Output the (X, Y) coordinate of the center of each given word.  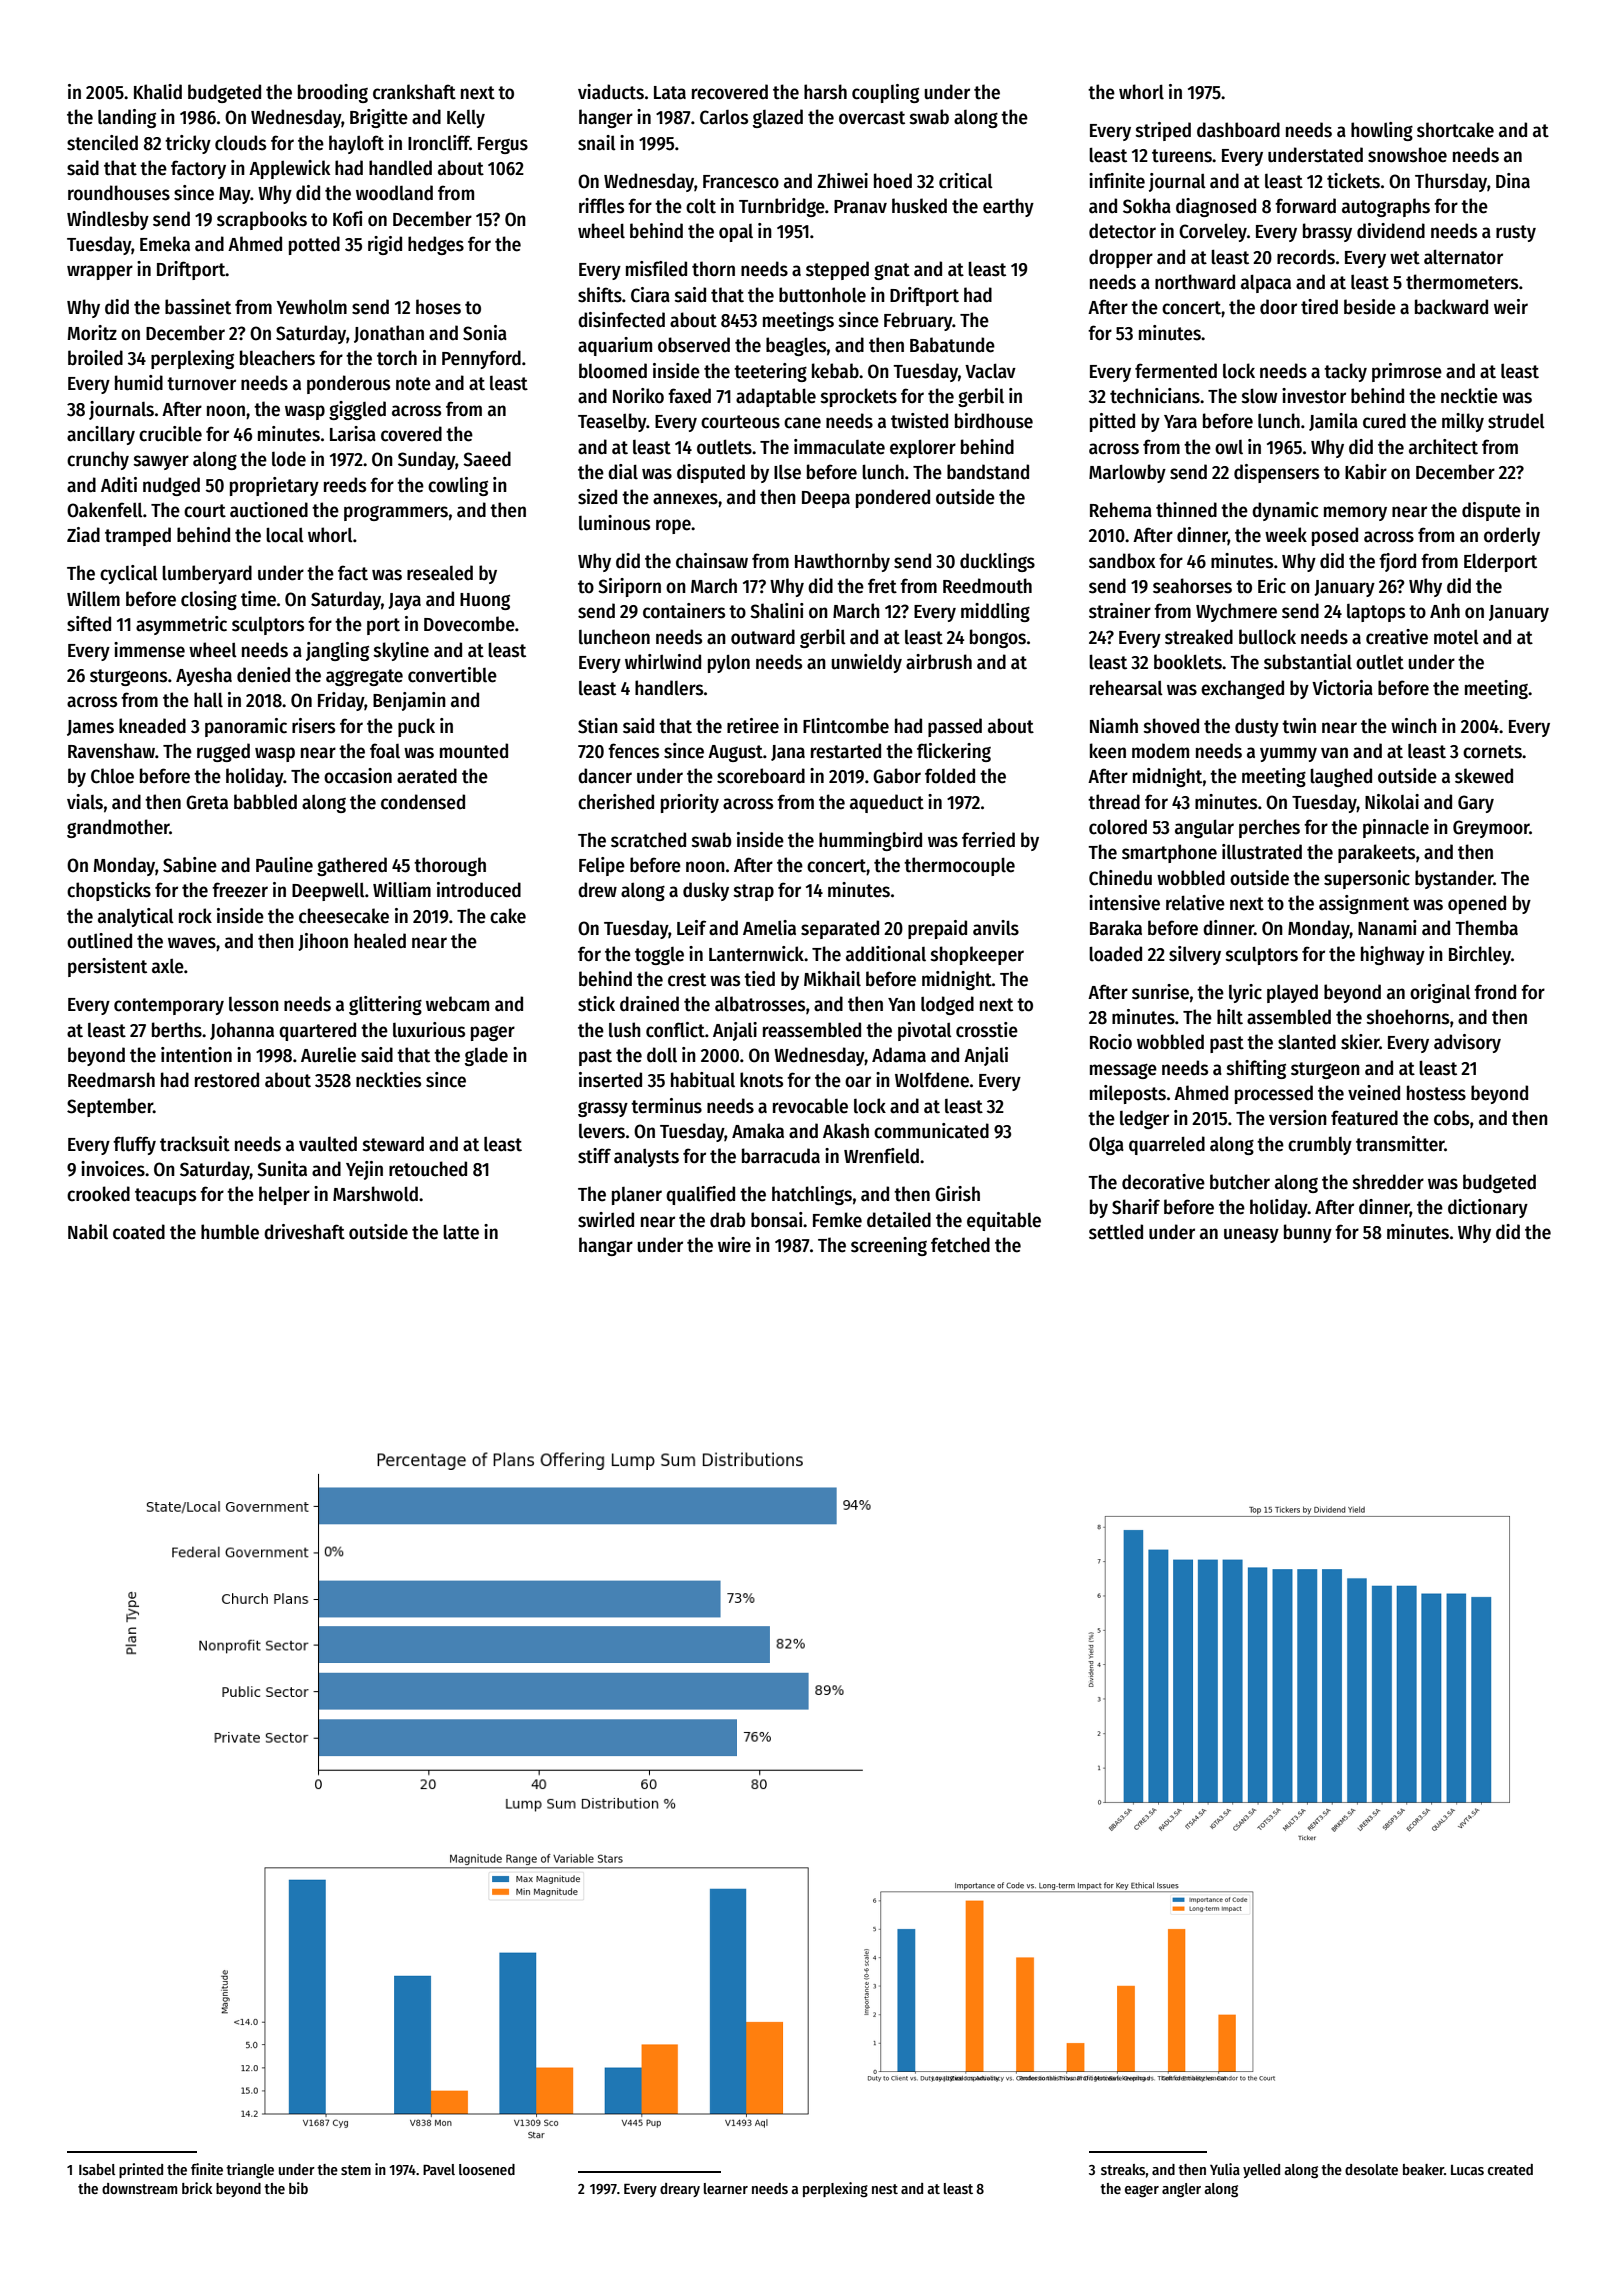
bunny (1308, 1233)
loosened (487, 2169)
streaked (1199, 637)
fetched (960, 1245)
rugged (223, 752)
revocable (810, 1106)
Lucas (1467, 2170)
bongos (998, 638)
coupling (885, 93)
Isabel (97, 2169)
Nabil (88, 1232)
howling (1382, 131)
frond (1495, 992)
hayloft (356, 144)
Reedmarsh (111, 1080)
